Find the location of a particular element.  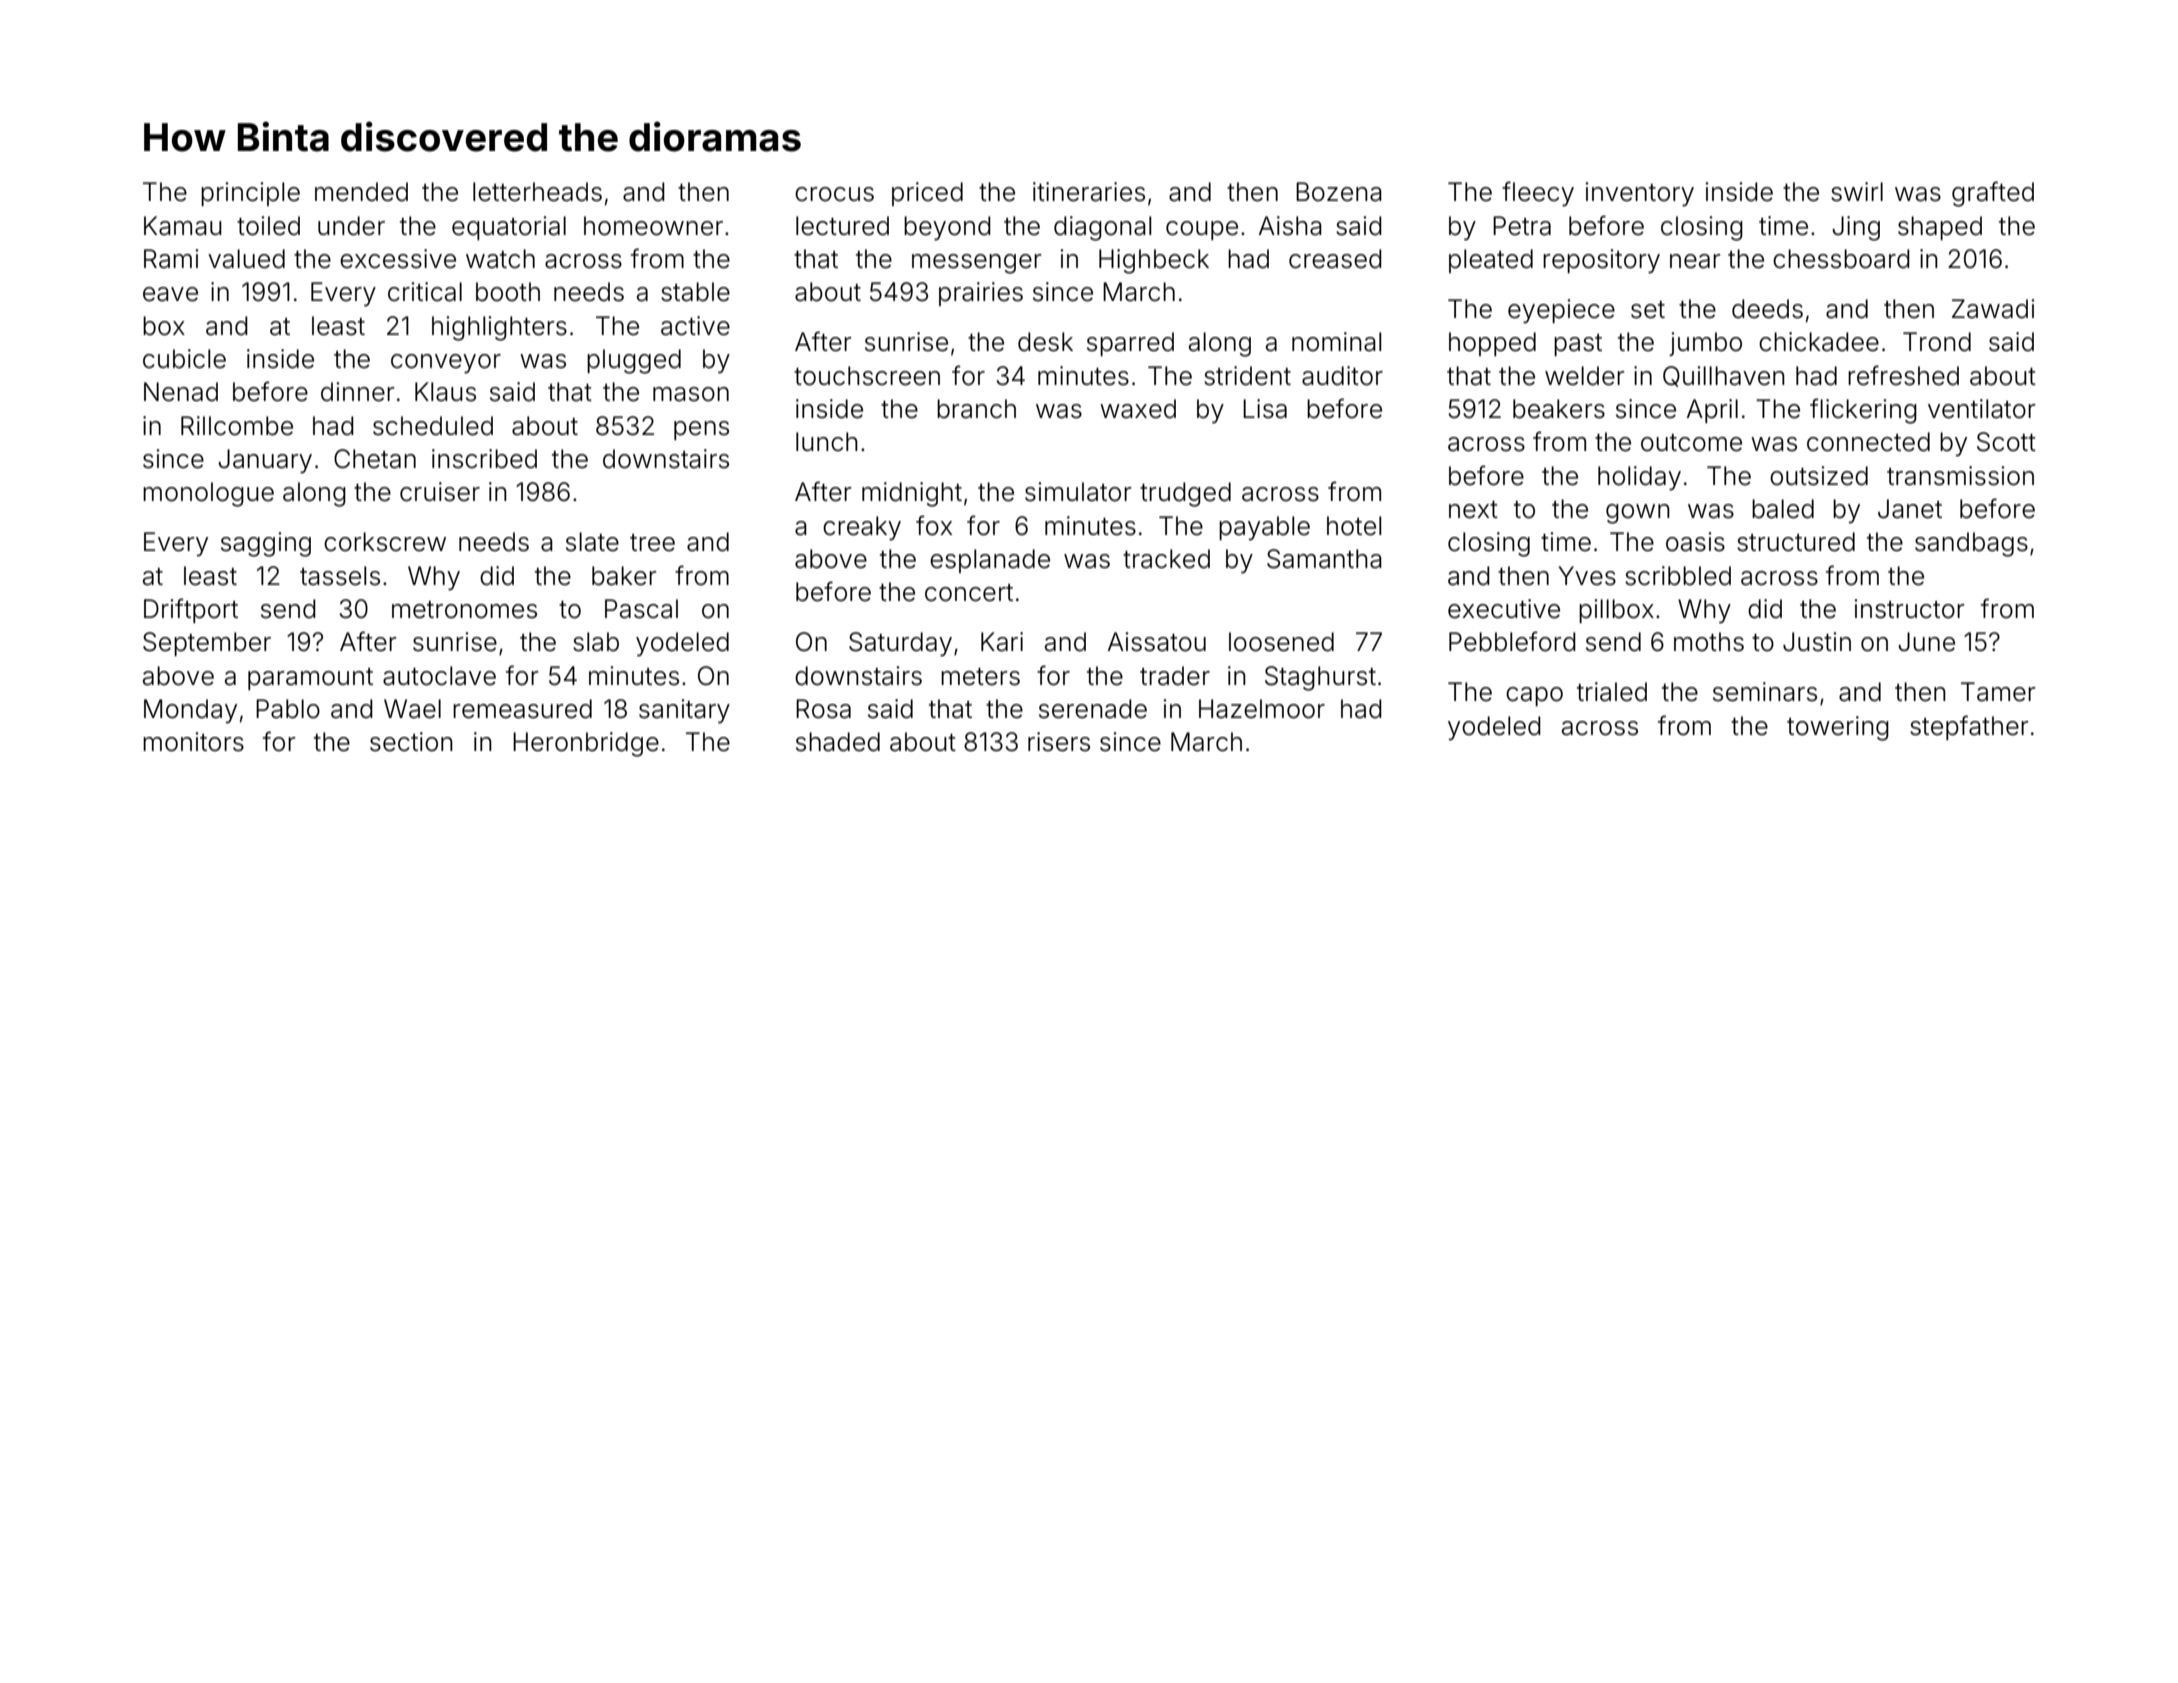

moths is located at coordinates (1709, 642).
